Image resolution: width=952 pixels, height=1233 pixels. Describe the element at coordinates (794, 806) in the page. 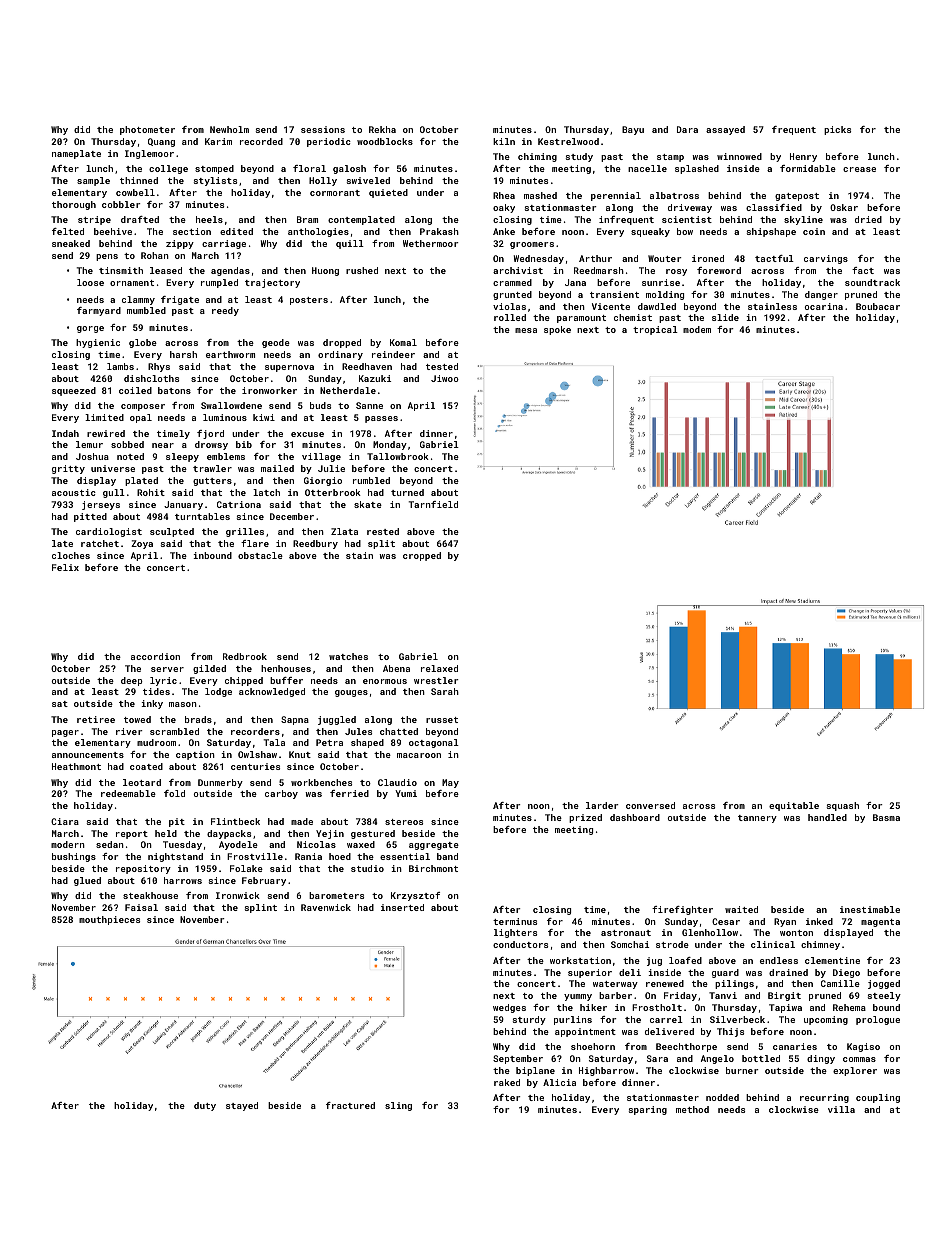

I see `equitable` at that location.
